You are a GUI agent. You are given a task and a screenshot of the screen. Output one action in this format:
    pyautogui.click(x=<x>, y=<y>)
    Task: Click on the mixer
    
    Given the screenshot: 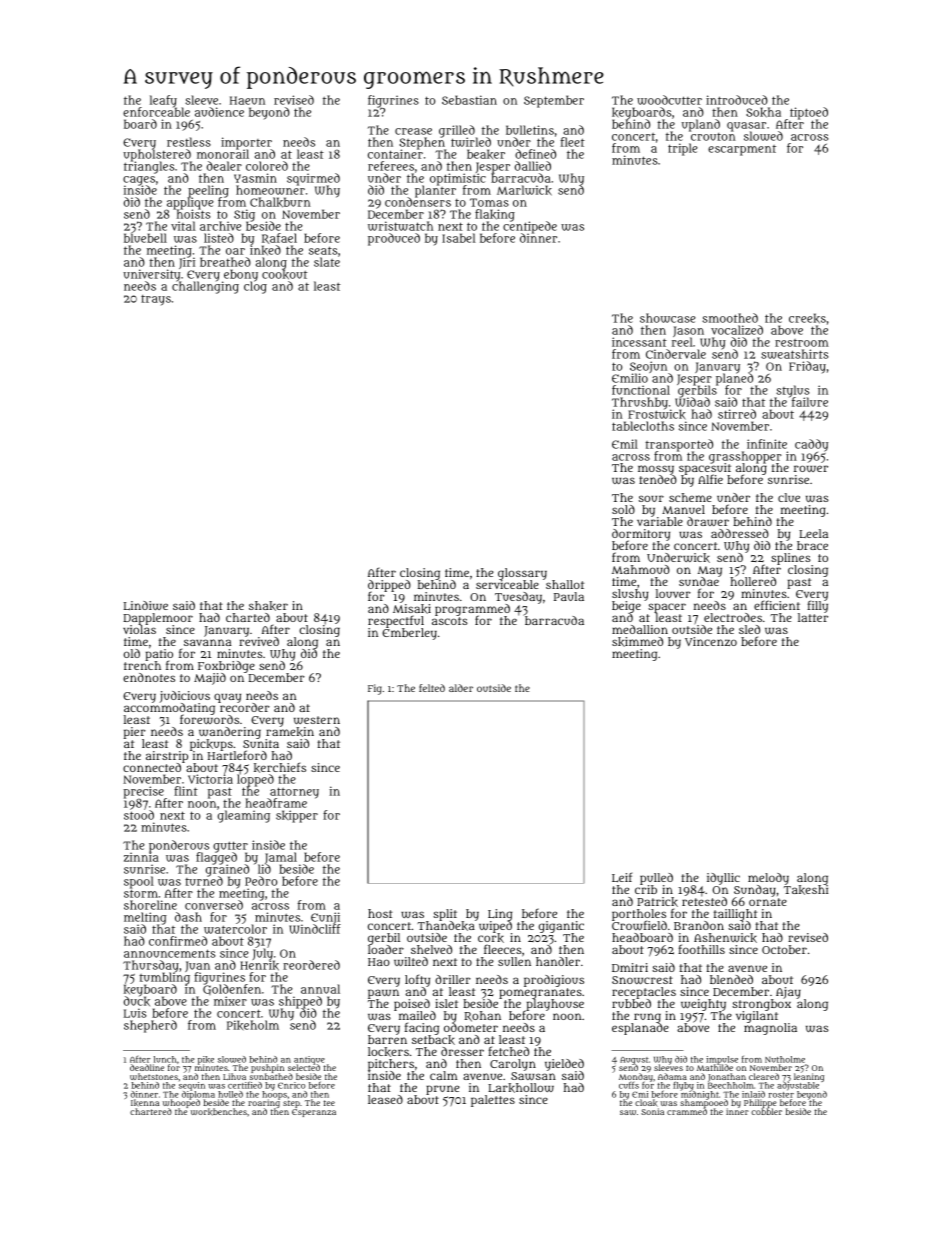 What is the action you would take?
    pyautogui.click(x=230, y=1001)
